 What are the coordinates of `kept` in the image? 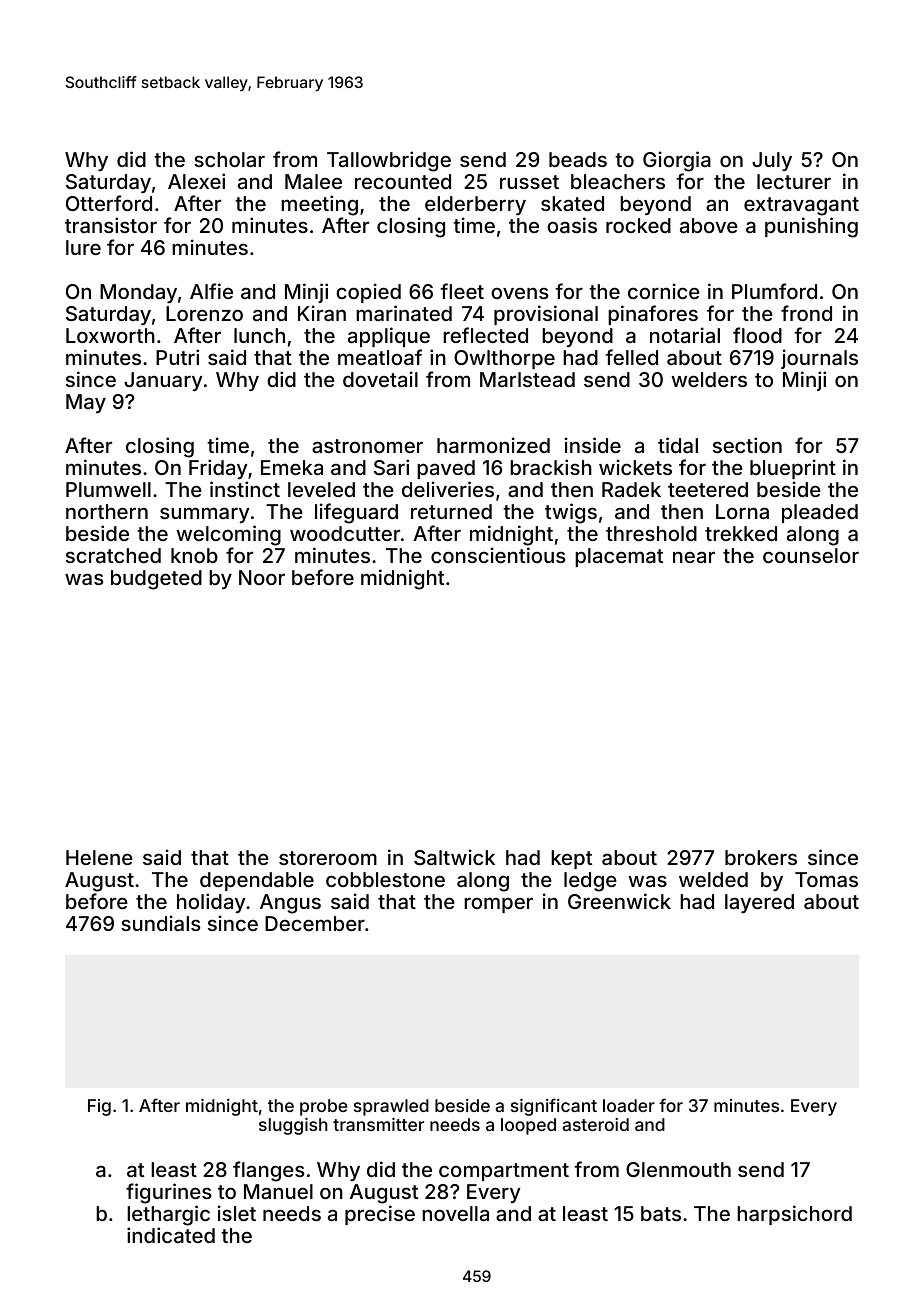 It's located at (571, 859).
